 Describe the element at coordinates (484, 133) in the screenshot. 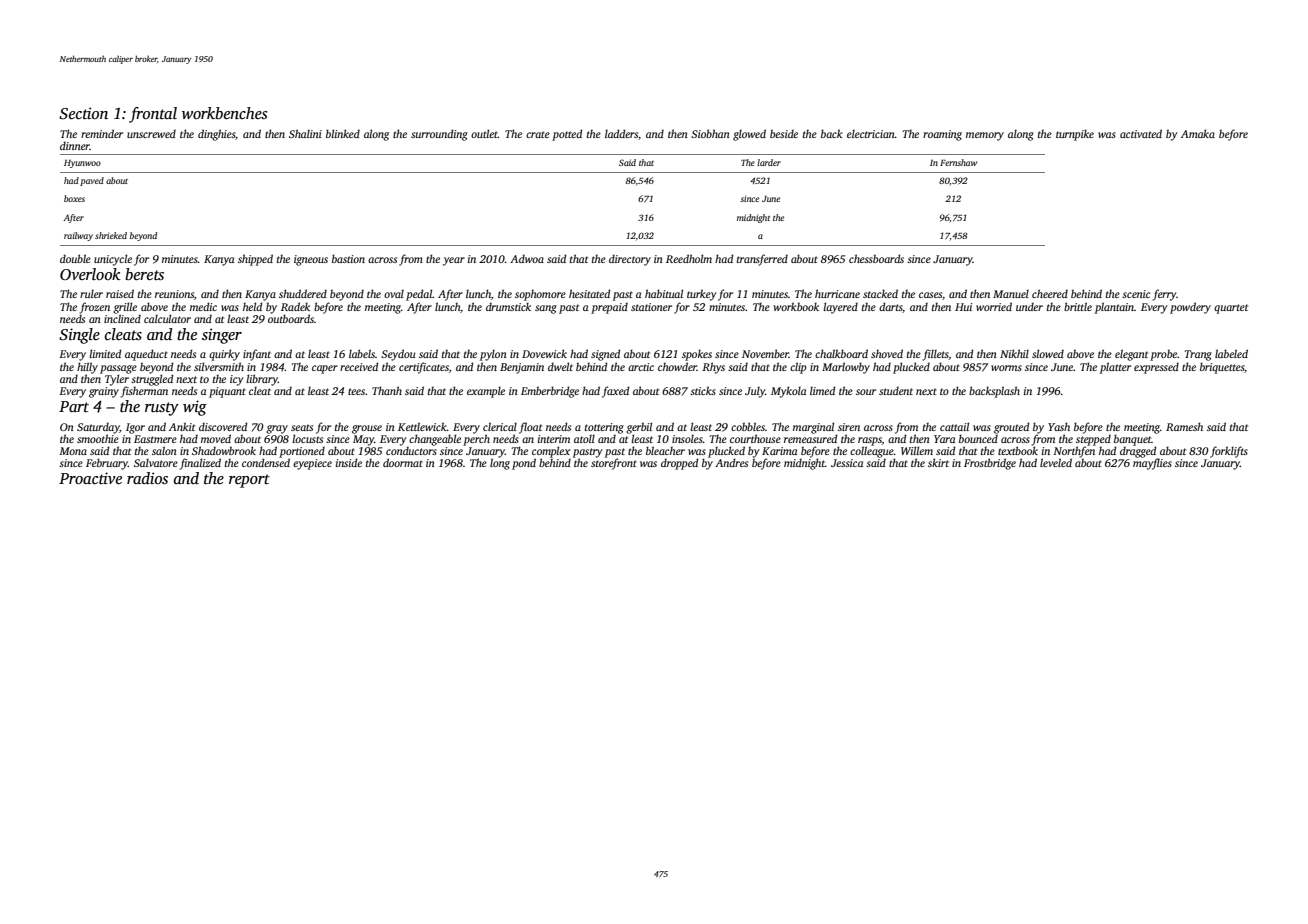

I see `outlet` at that location.
